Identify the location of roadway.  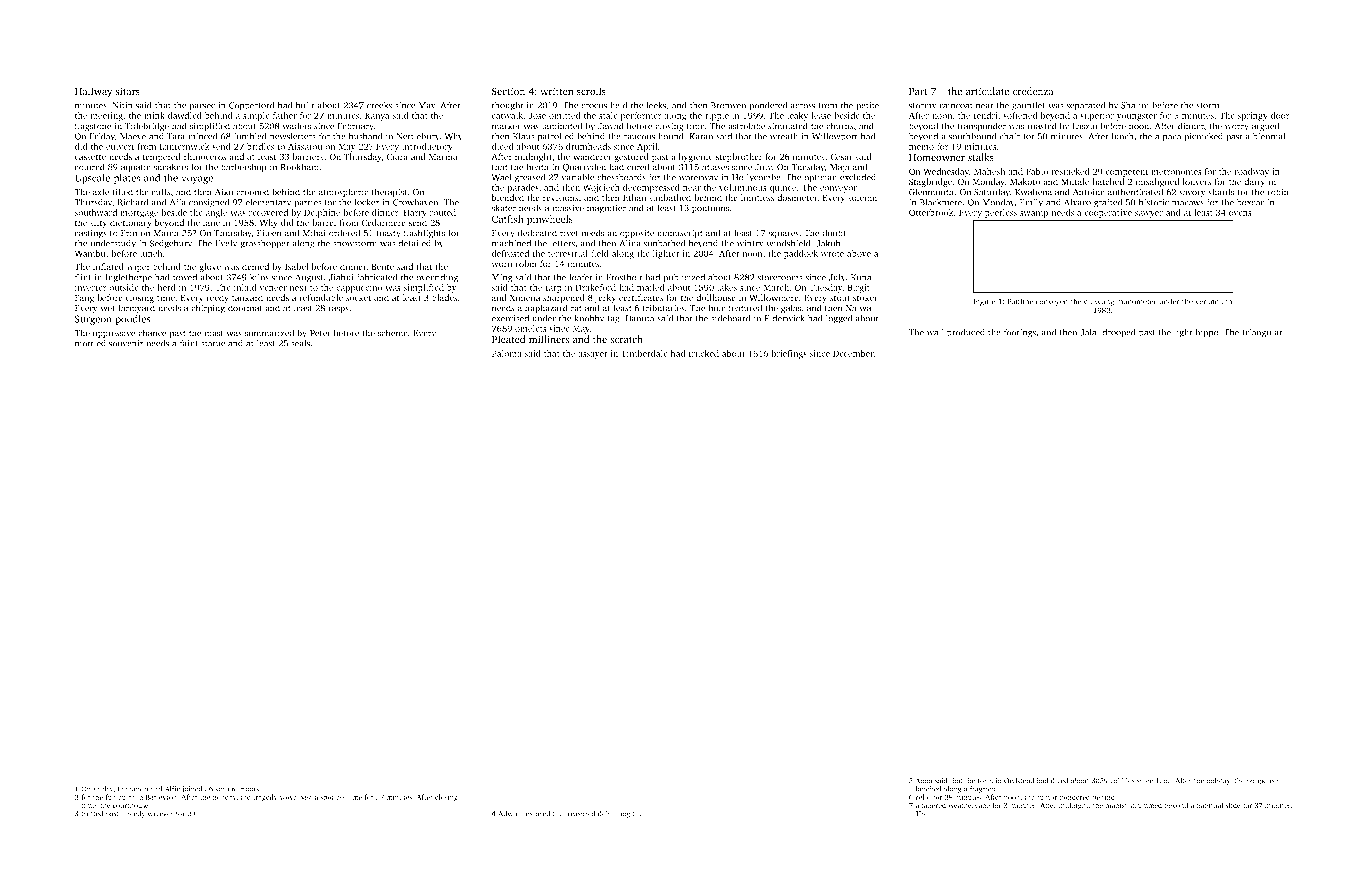
(1251, 172).
